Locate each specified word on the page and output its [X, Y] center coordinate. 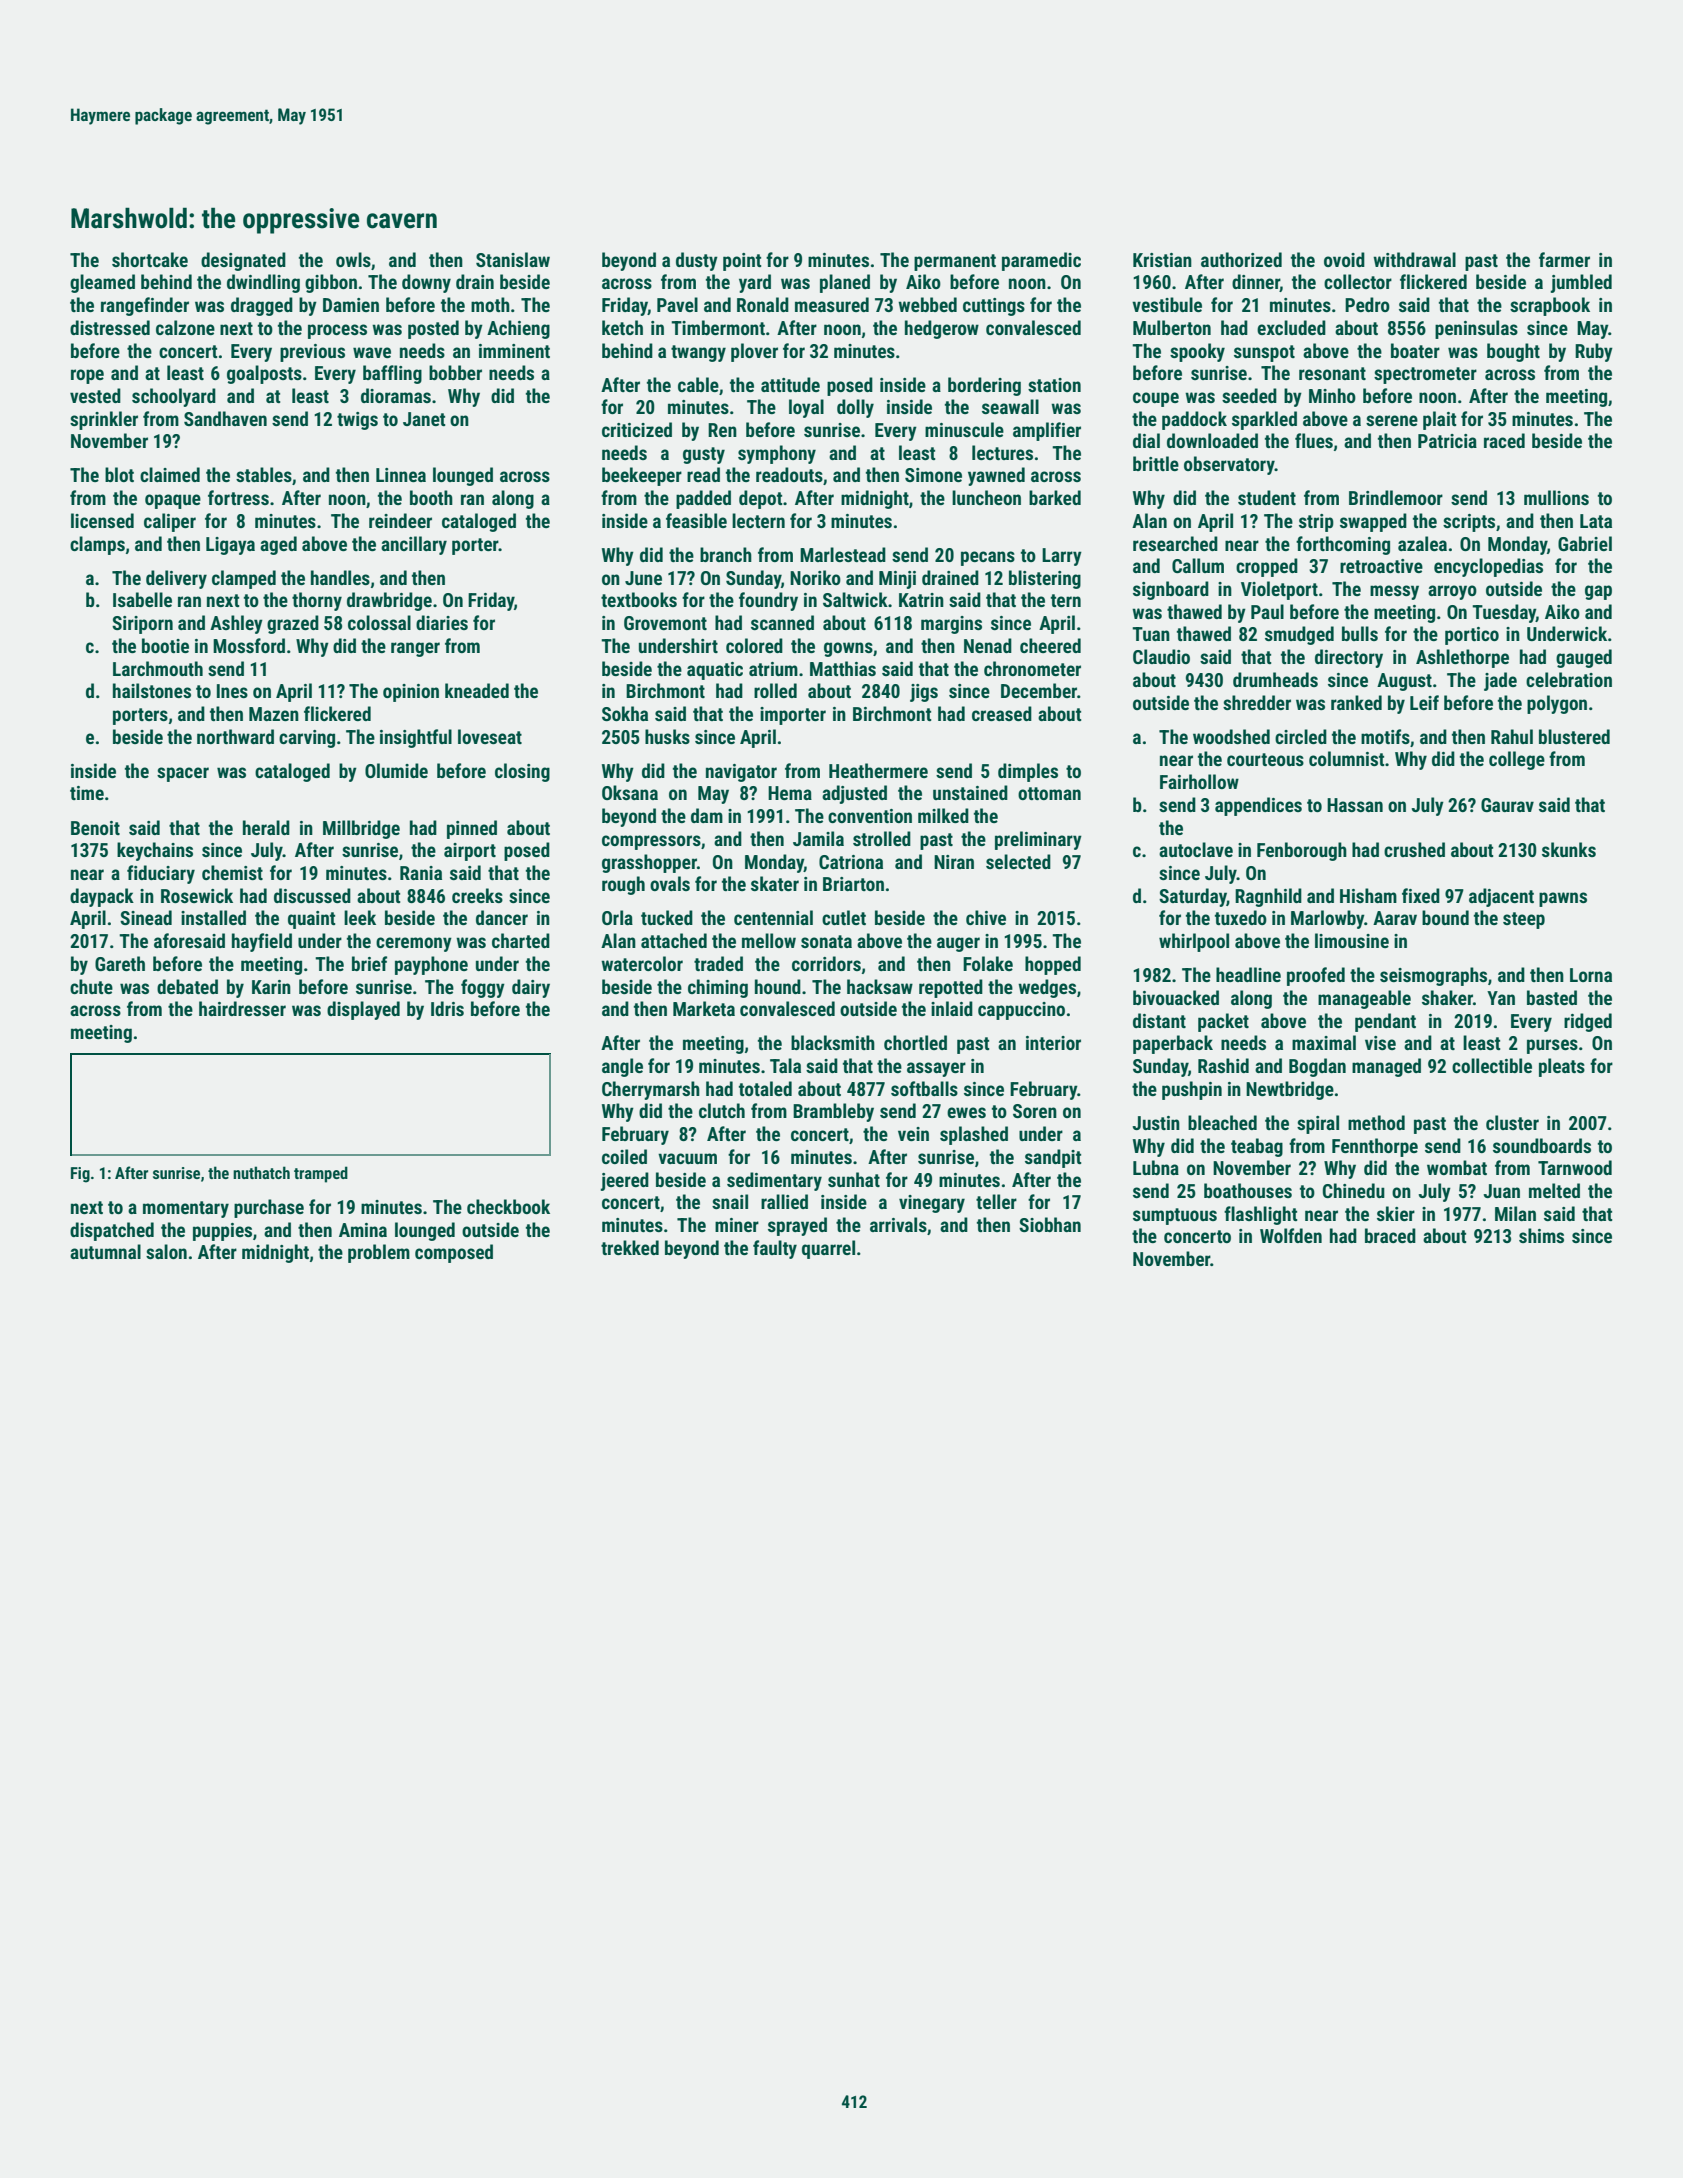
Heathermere [878, 770]
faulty [775, 1249]
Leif [1424, 702]
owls [353, 259]
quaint [311, 920]
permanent [955, 262]
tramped [321, 1174]
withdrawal [1414, 259]
